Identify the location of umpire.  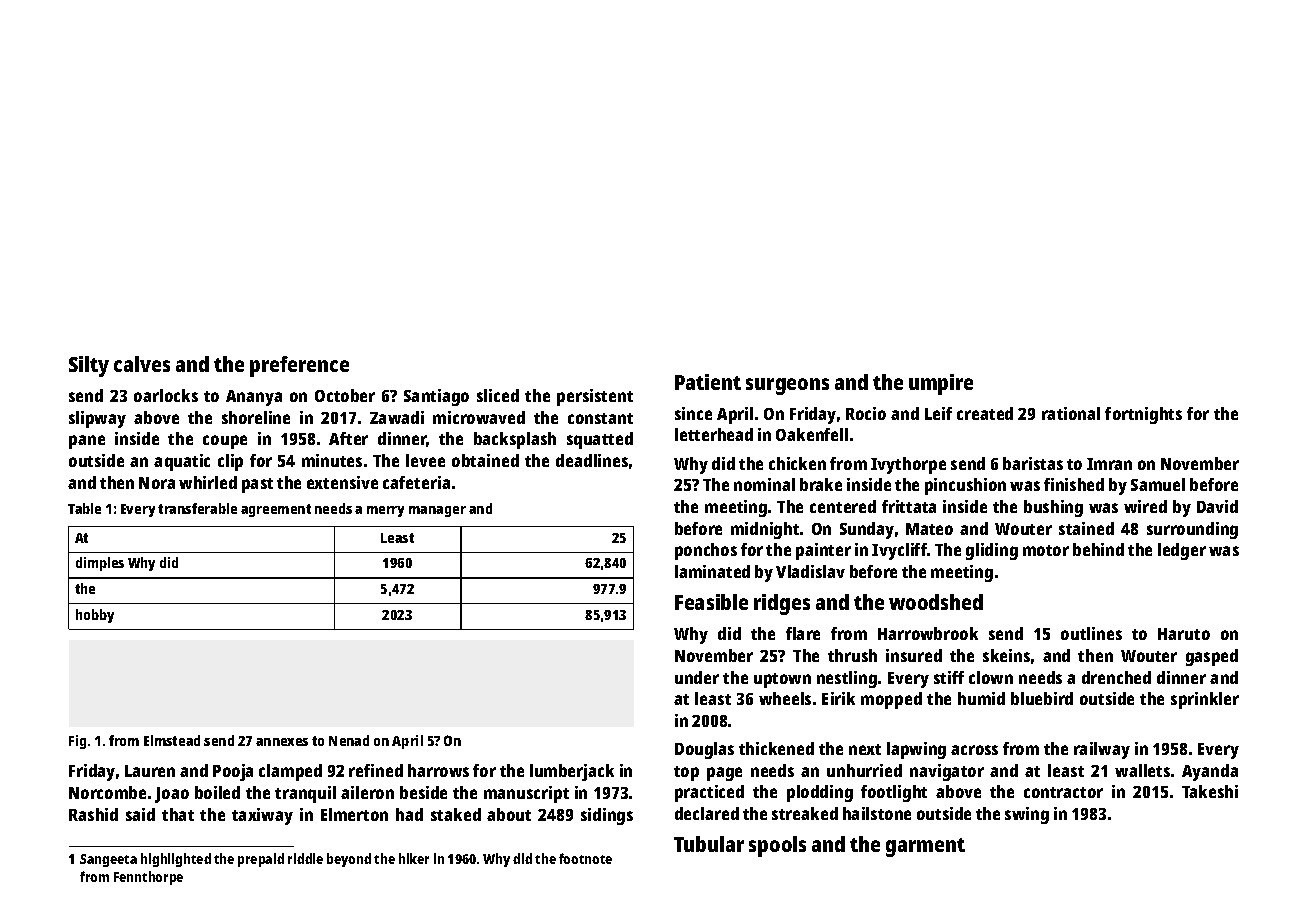
(941, 384).
